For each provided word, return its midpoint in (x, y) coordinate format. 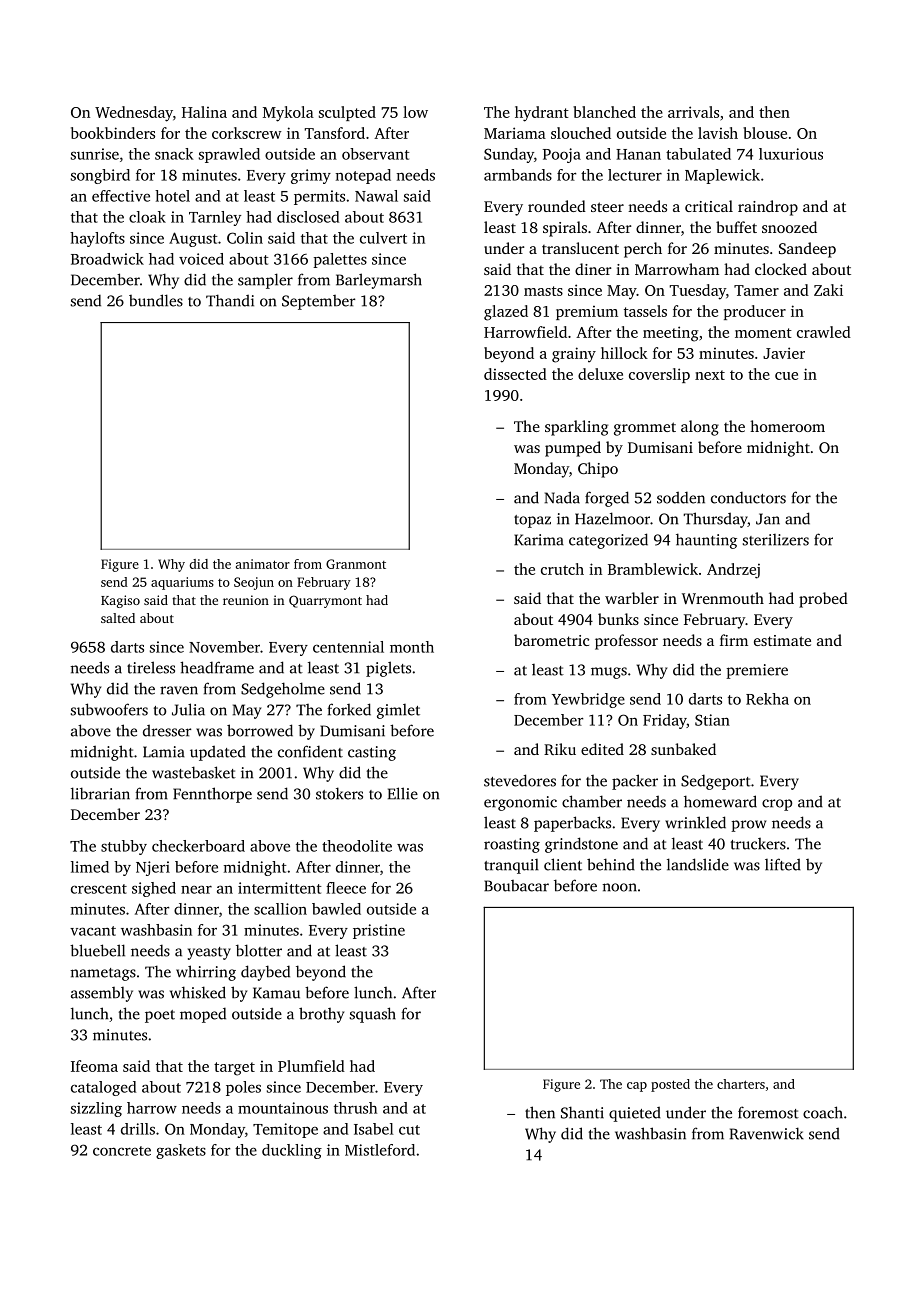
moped (203, 1015)
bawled (336, 909)
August (193, 239)
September (319, 302)
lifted (783, 864)
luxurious (791, 154)
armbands (518, 175)
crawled (824, 332)
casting (372, 753)
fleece (346, 888)
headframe (217, 667)
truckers (758, 844)
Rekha (767, 699)
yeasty (209, 953)
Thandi (230, 300)
